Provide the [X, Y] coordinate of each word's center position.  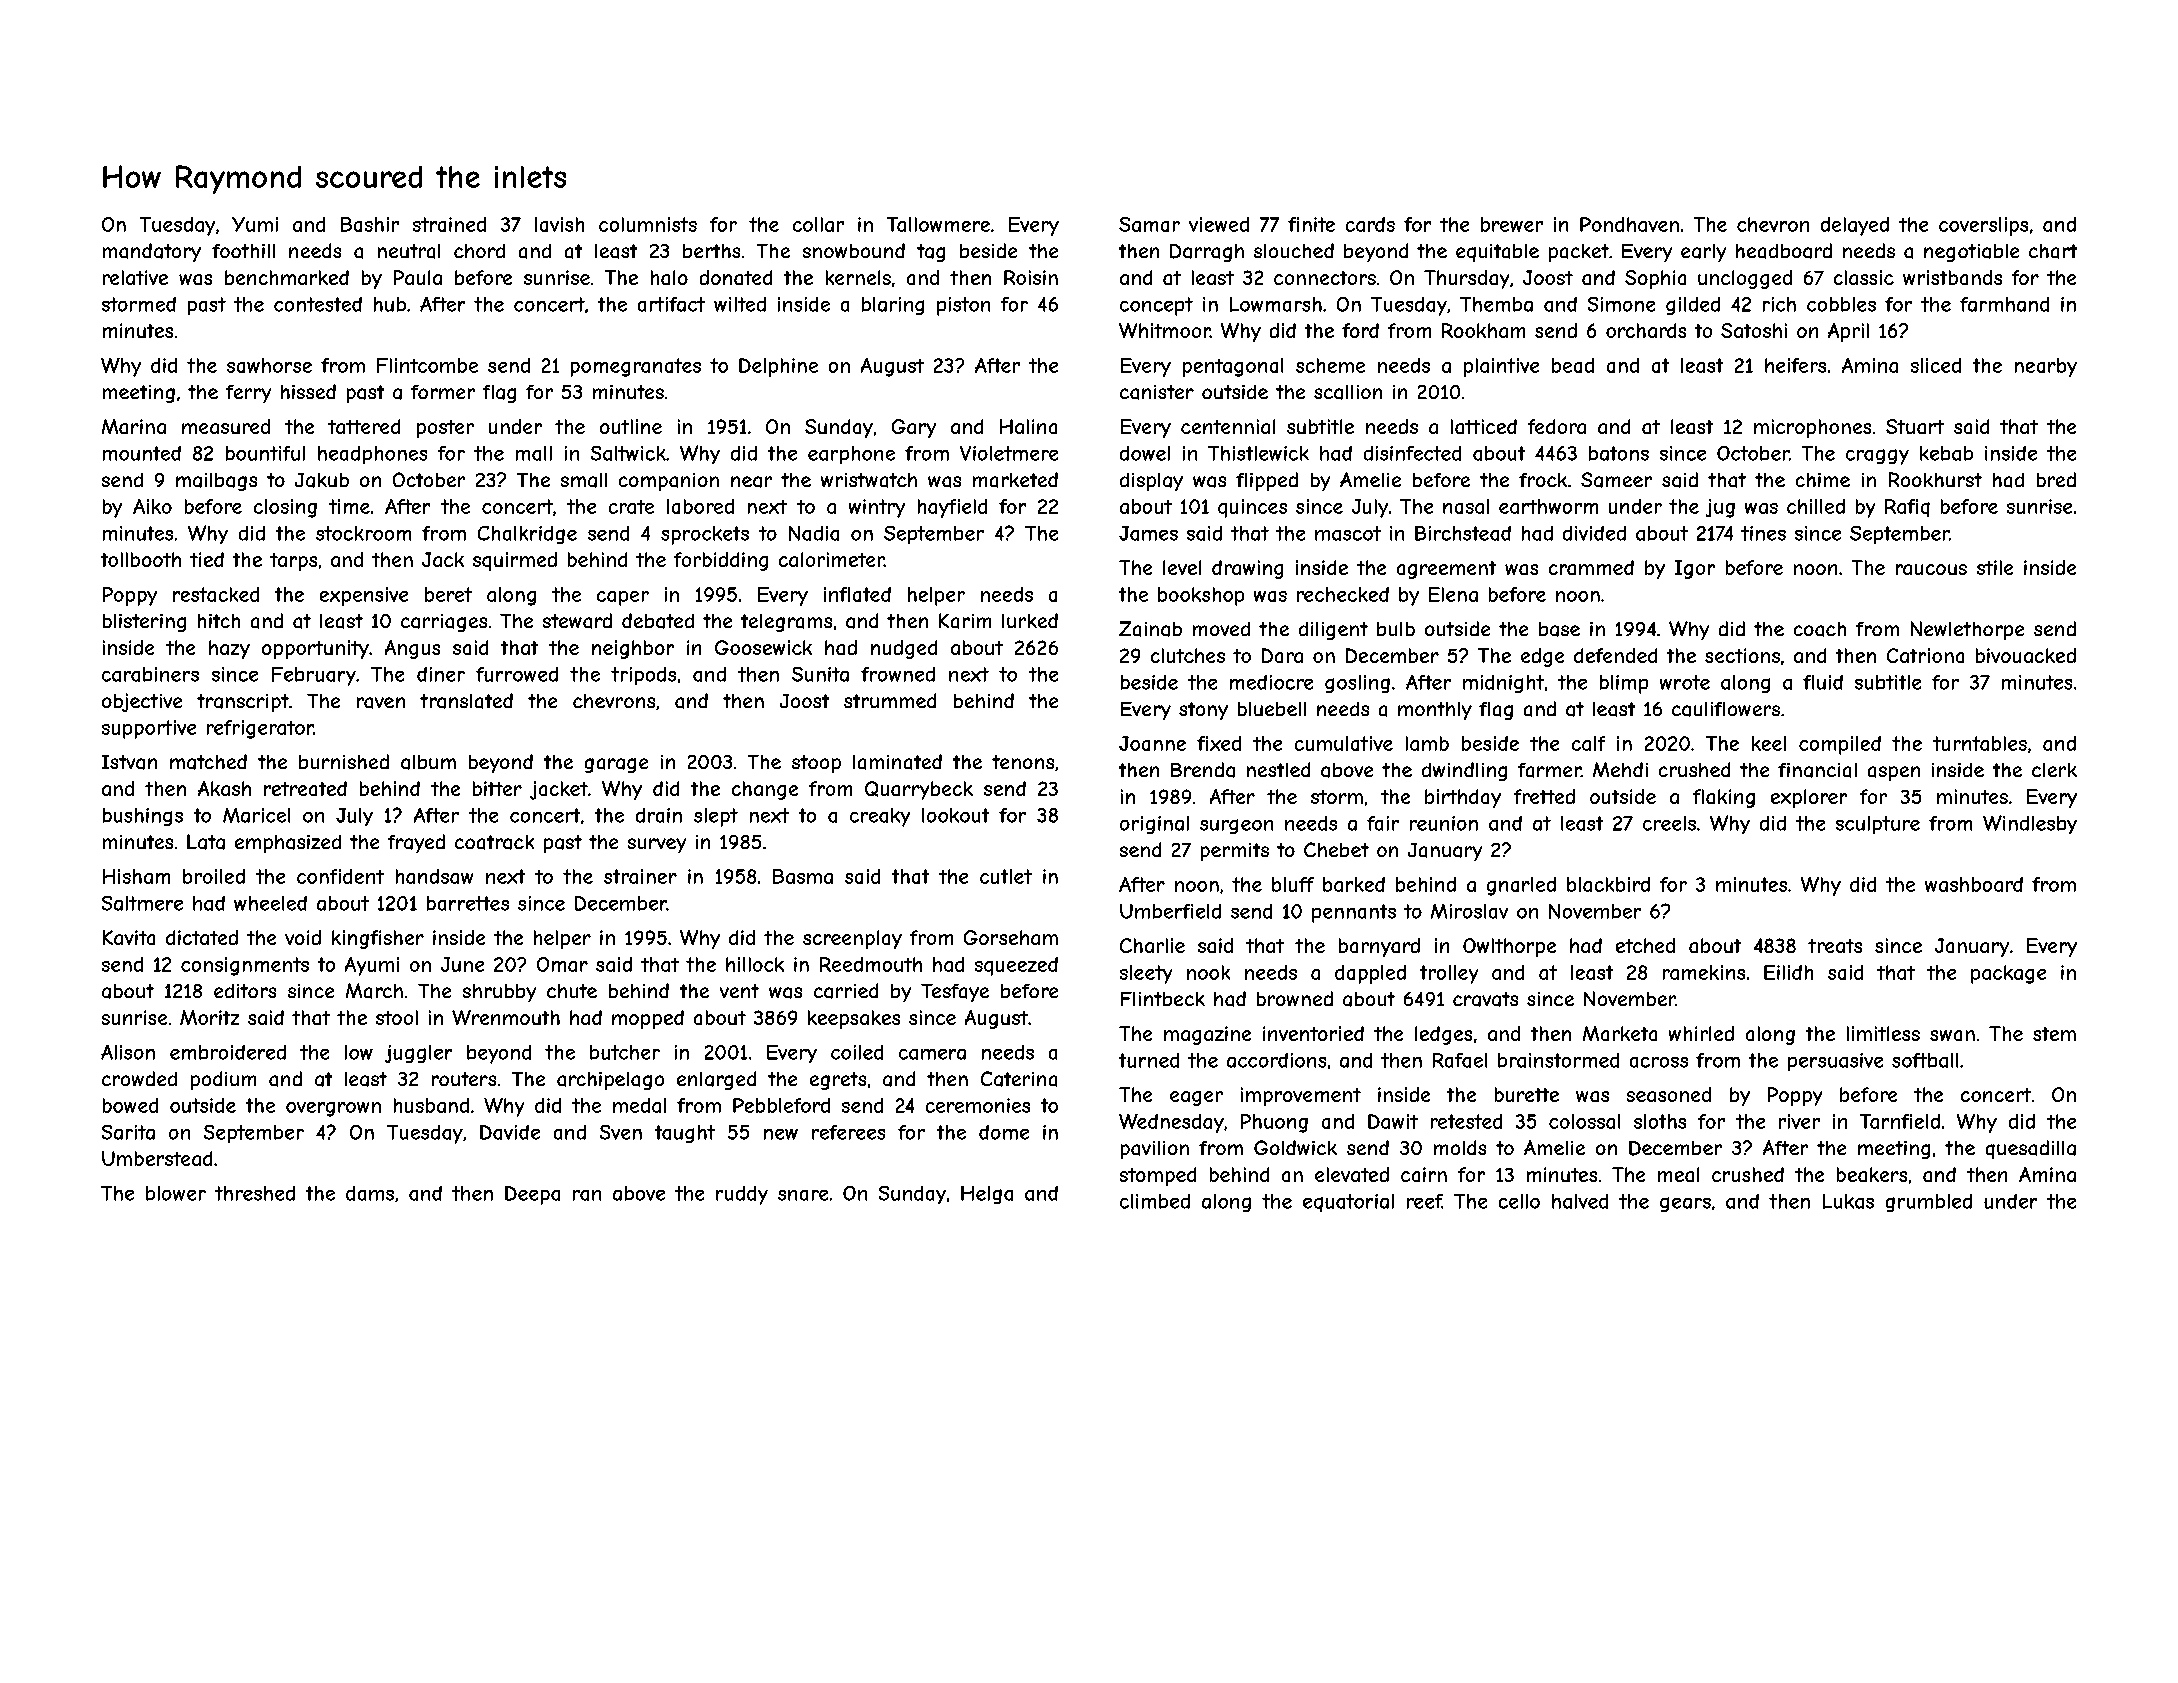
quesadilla [2031, 1149]
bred [2056, 479]
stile [1995, 567]
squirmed [515, 561]
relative [135, 277]
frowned [898, 674]
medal [639, 1105]
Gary [914, 428]
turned [1149, 1060]
